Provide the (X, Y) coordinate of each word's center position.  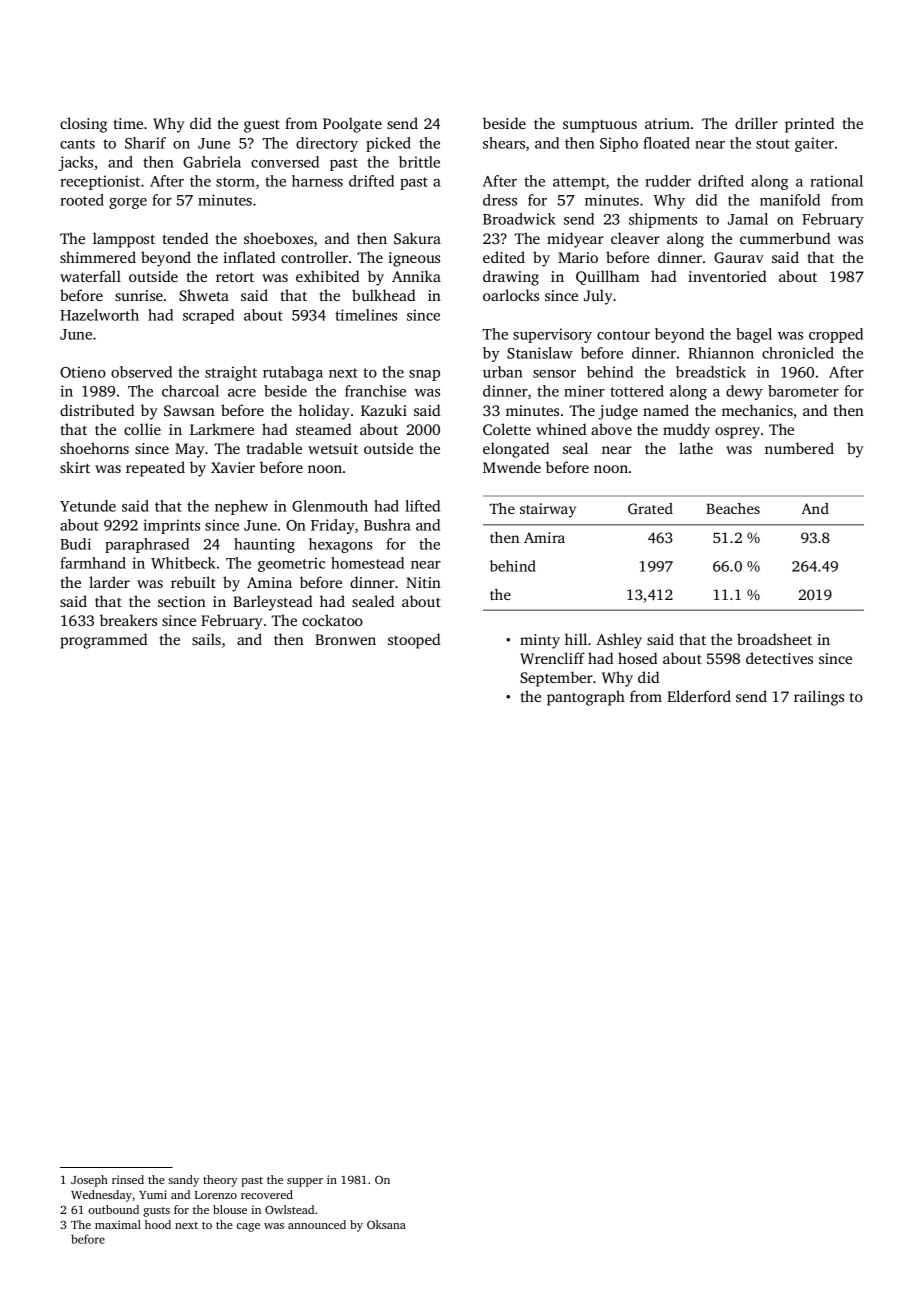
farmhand (93, 563)
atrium (667, 123)
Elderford (699, 696)
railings (819, 698)
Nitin (423, 582)
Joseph (89, 1181)
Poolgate (352, 125)
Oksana (386, 1224)
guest (262, 126)
